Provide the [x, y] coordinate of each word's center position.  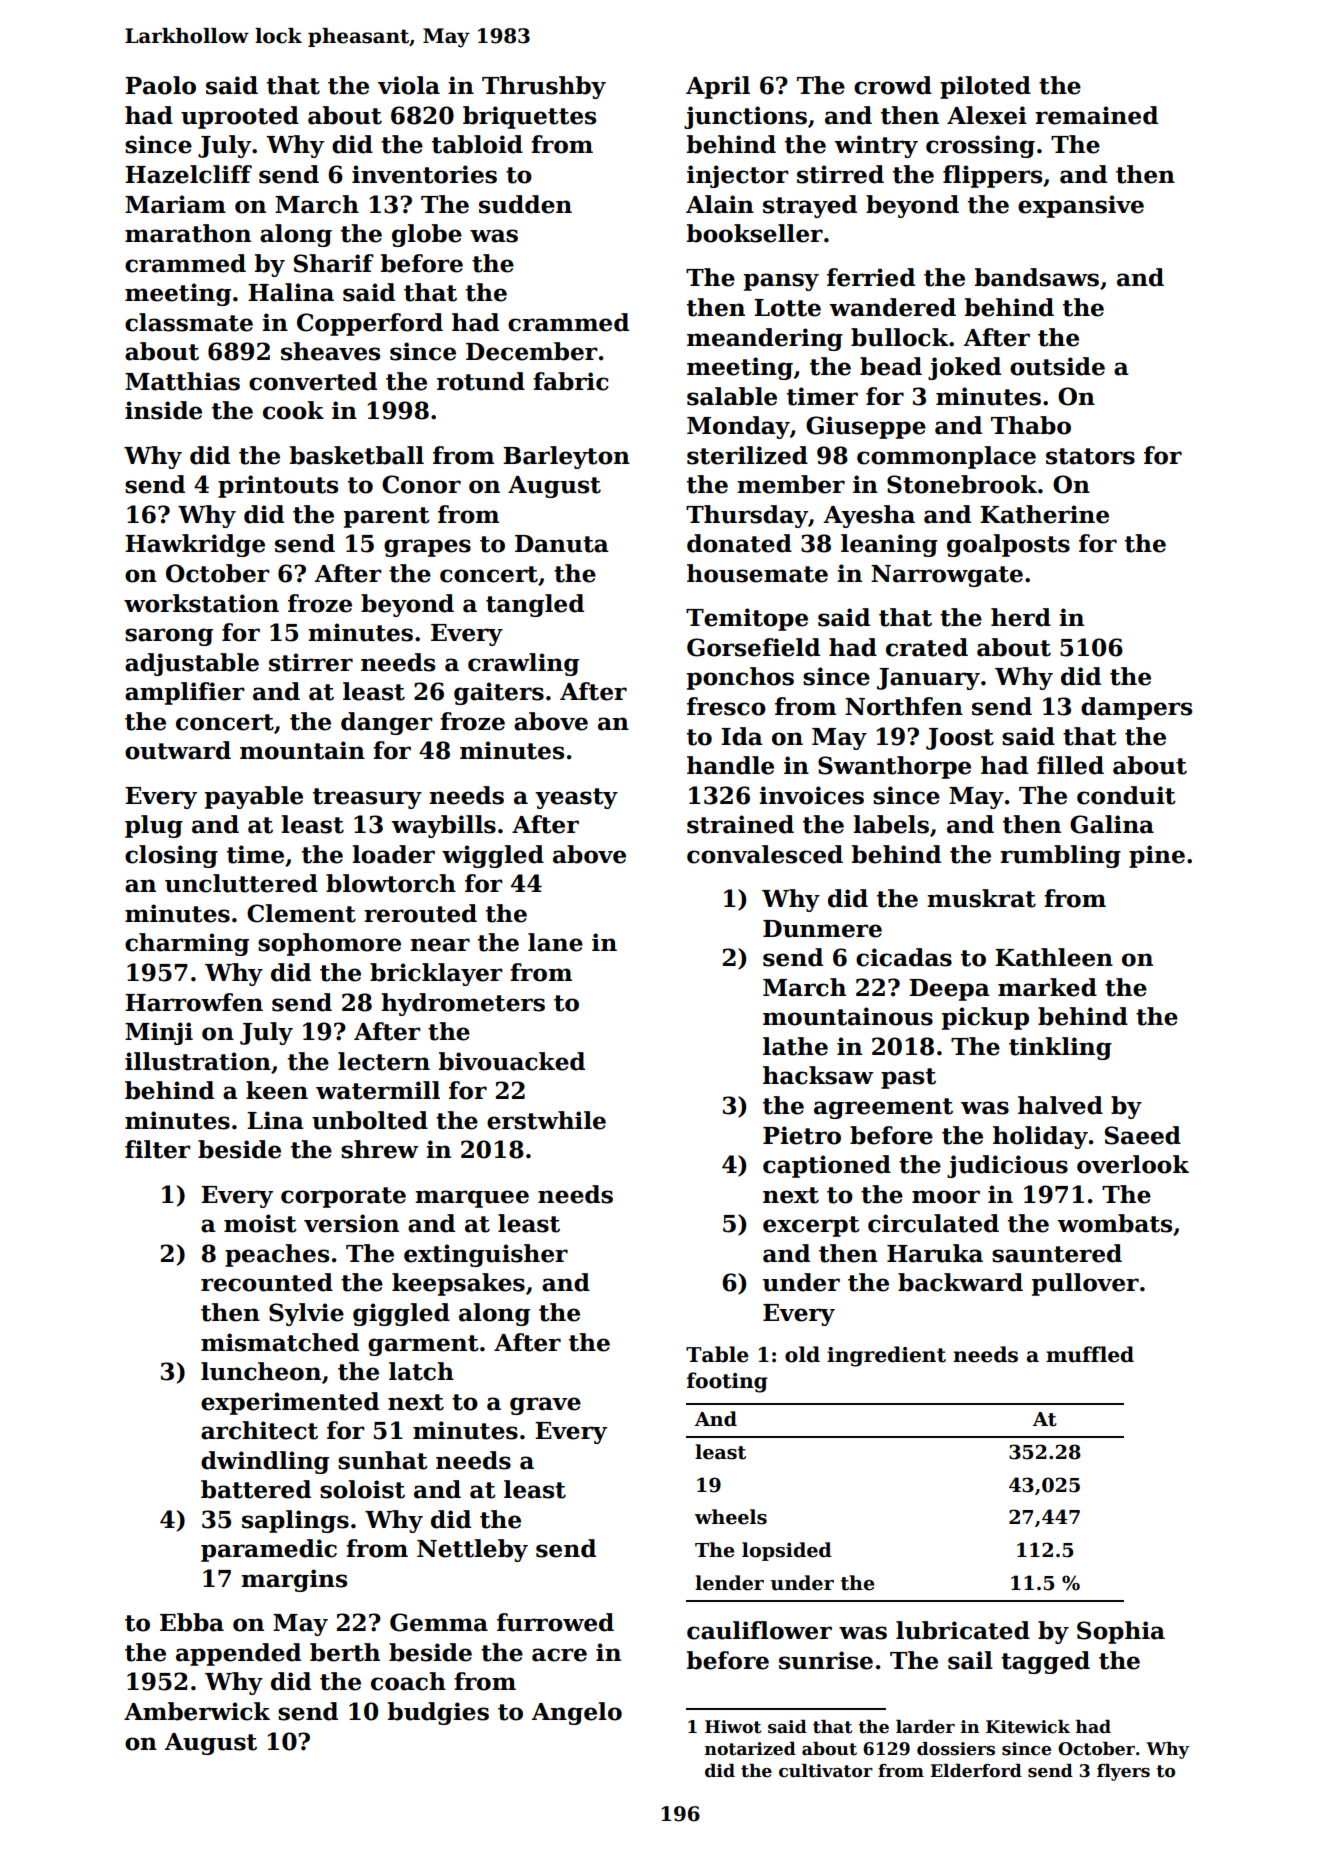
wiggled [493, 856]
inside [163, 410]
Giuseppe [866, 427]
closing [171, 856]
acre [559, 1655]
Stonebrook [962, 484]
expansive [1081, 206]
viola [409, 85]
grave [545, 1406]
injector [738, 176]
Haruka [935, 1253]
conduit [1126, 795]
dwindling [265, 1462]
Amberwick [197, 1711]
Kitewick [1028, 1727]
